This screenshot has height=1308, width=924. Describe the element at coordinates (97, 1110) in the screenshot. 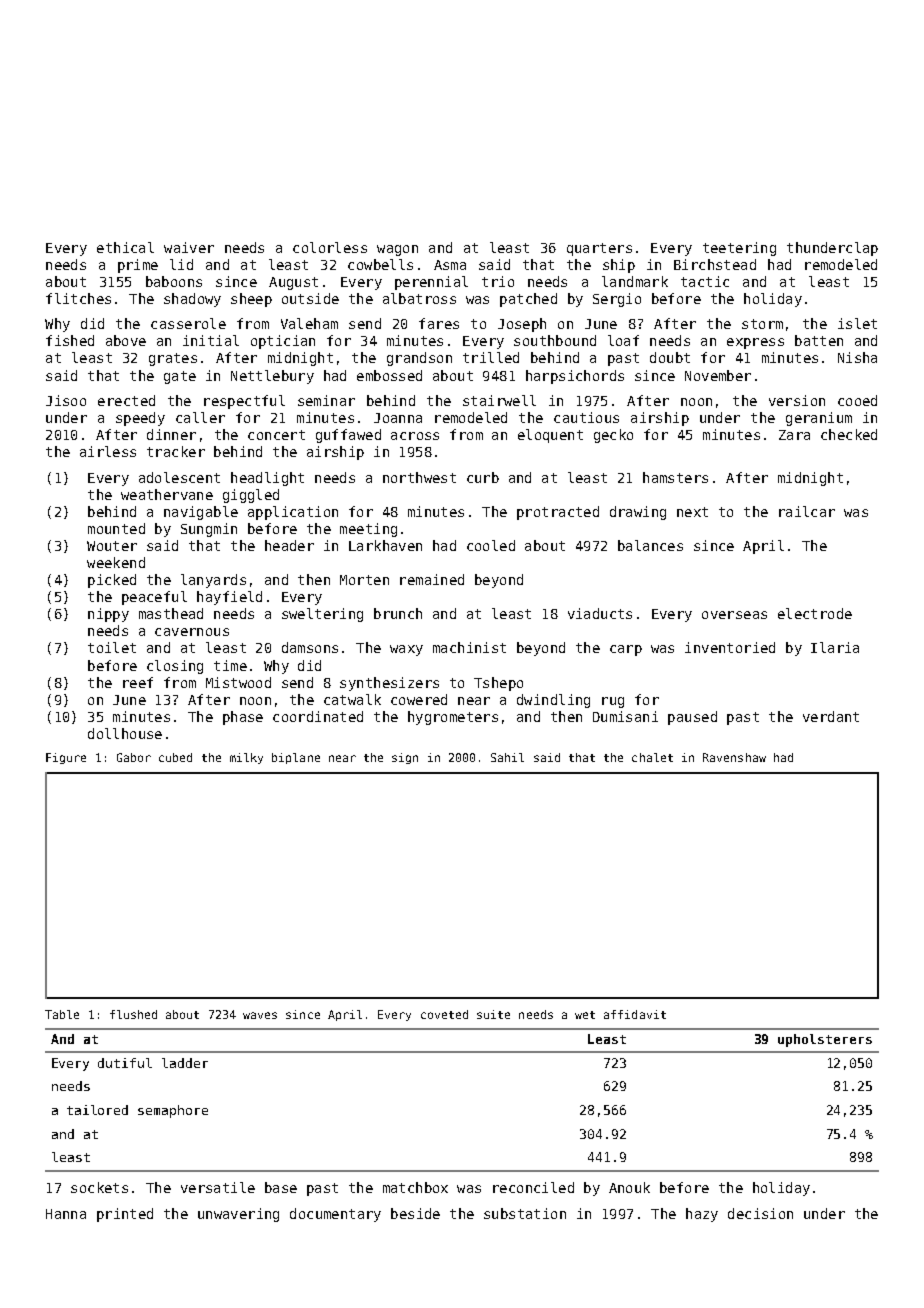

I see `tailored` at that location.
